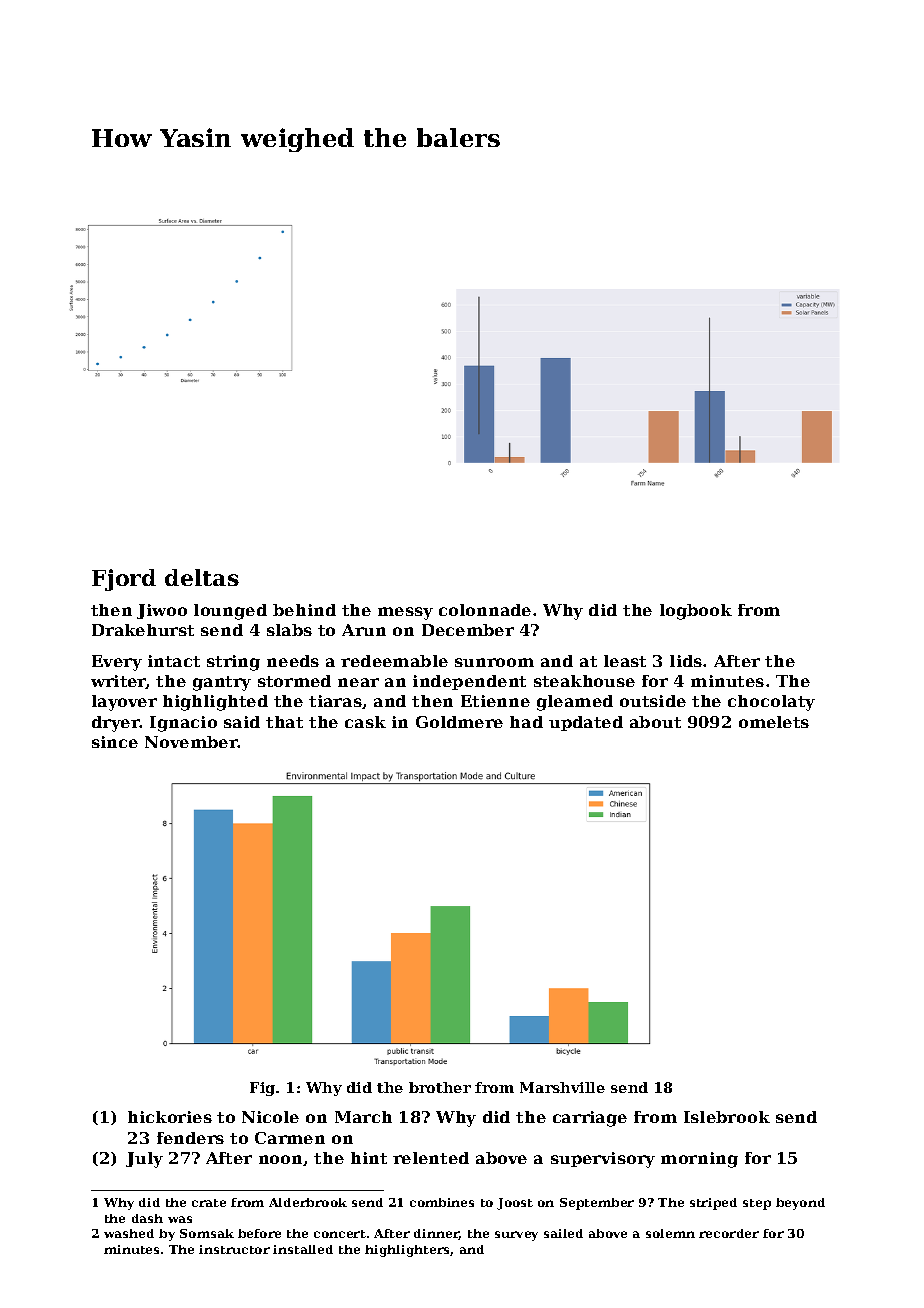  Describe the element at coordinates (405, 613) in the document. I see `messy` at that location.
